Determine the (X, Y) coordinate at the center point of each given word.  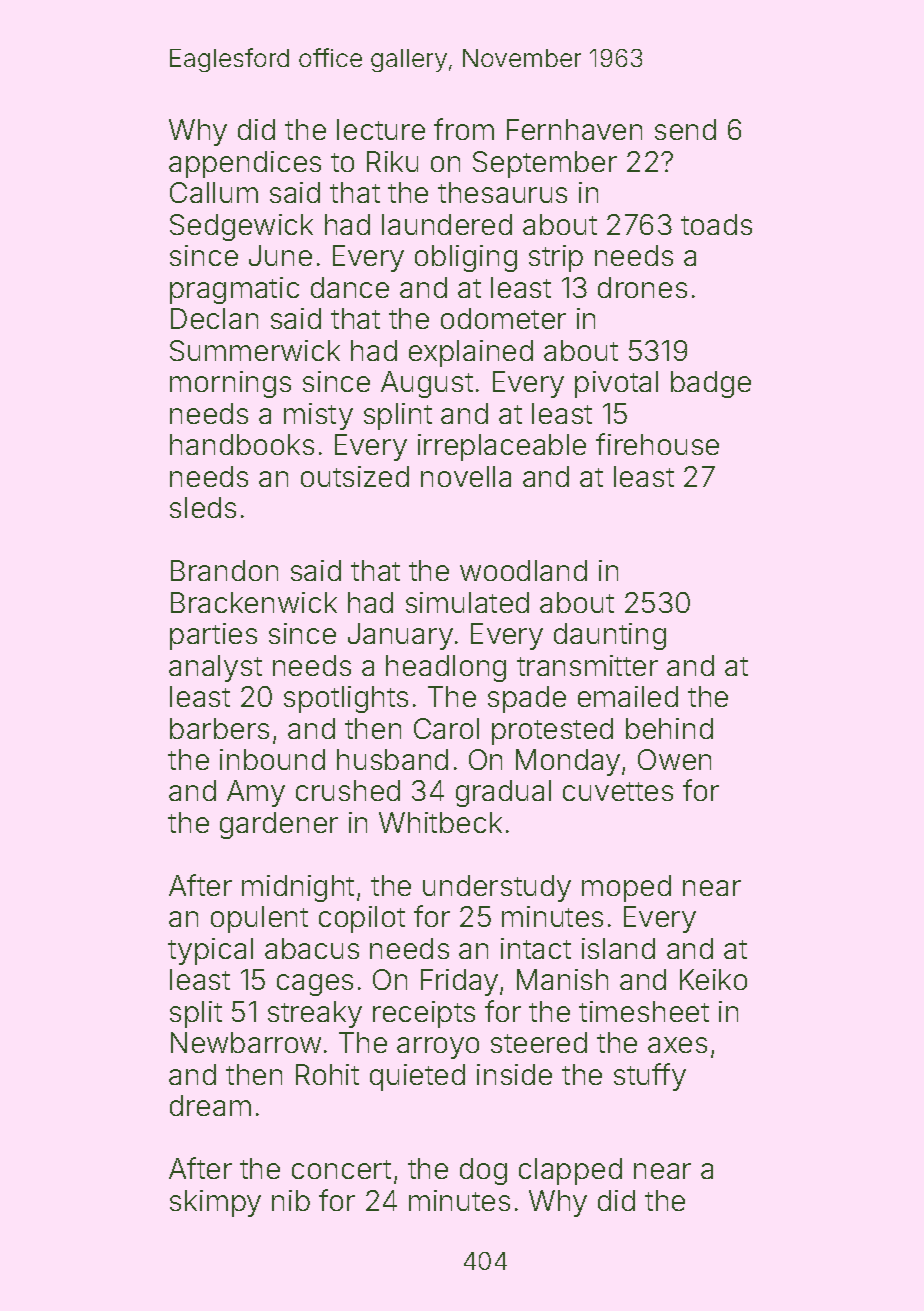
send (685, 129)
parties (213, 636)
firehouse (657, 444)
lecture (381, 129)
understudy (497, 888)
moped (626, 888)
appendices (245, 164)
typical (210, 951)
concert (341, 1169)
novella (466, 476)
